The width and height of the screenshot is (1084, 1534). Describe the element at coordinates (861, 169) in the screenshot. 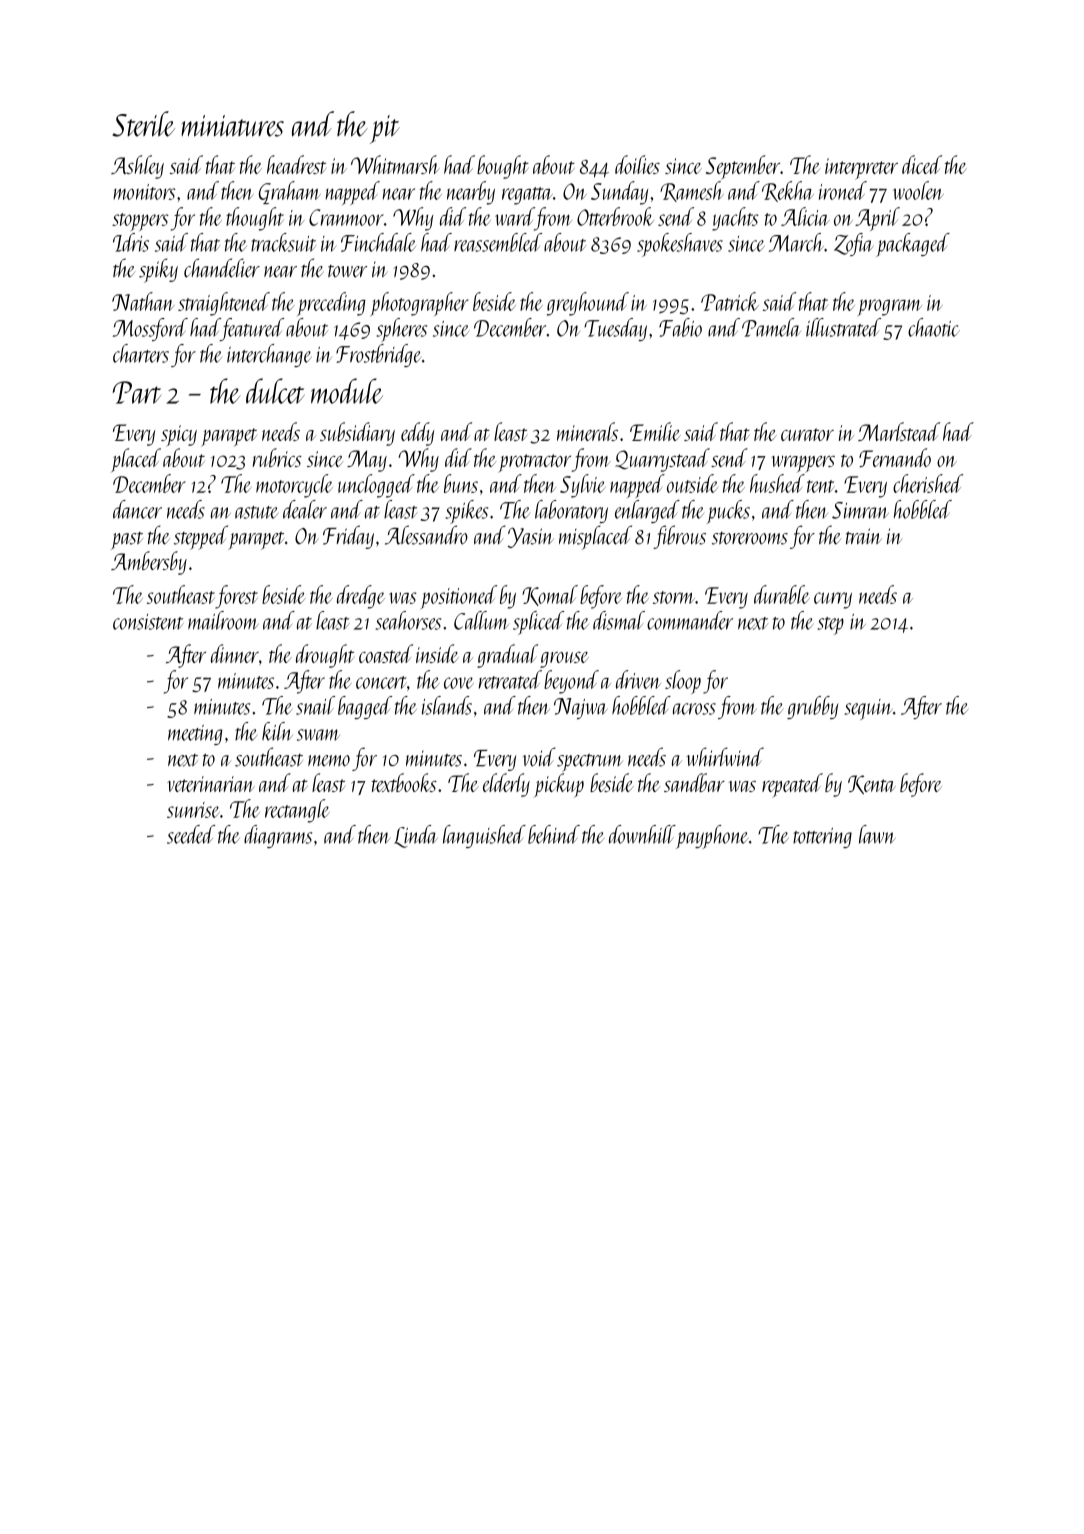

I see `interpreter` at that location.
